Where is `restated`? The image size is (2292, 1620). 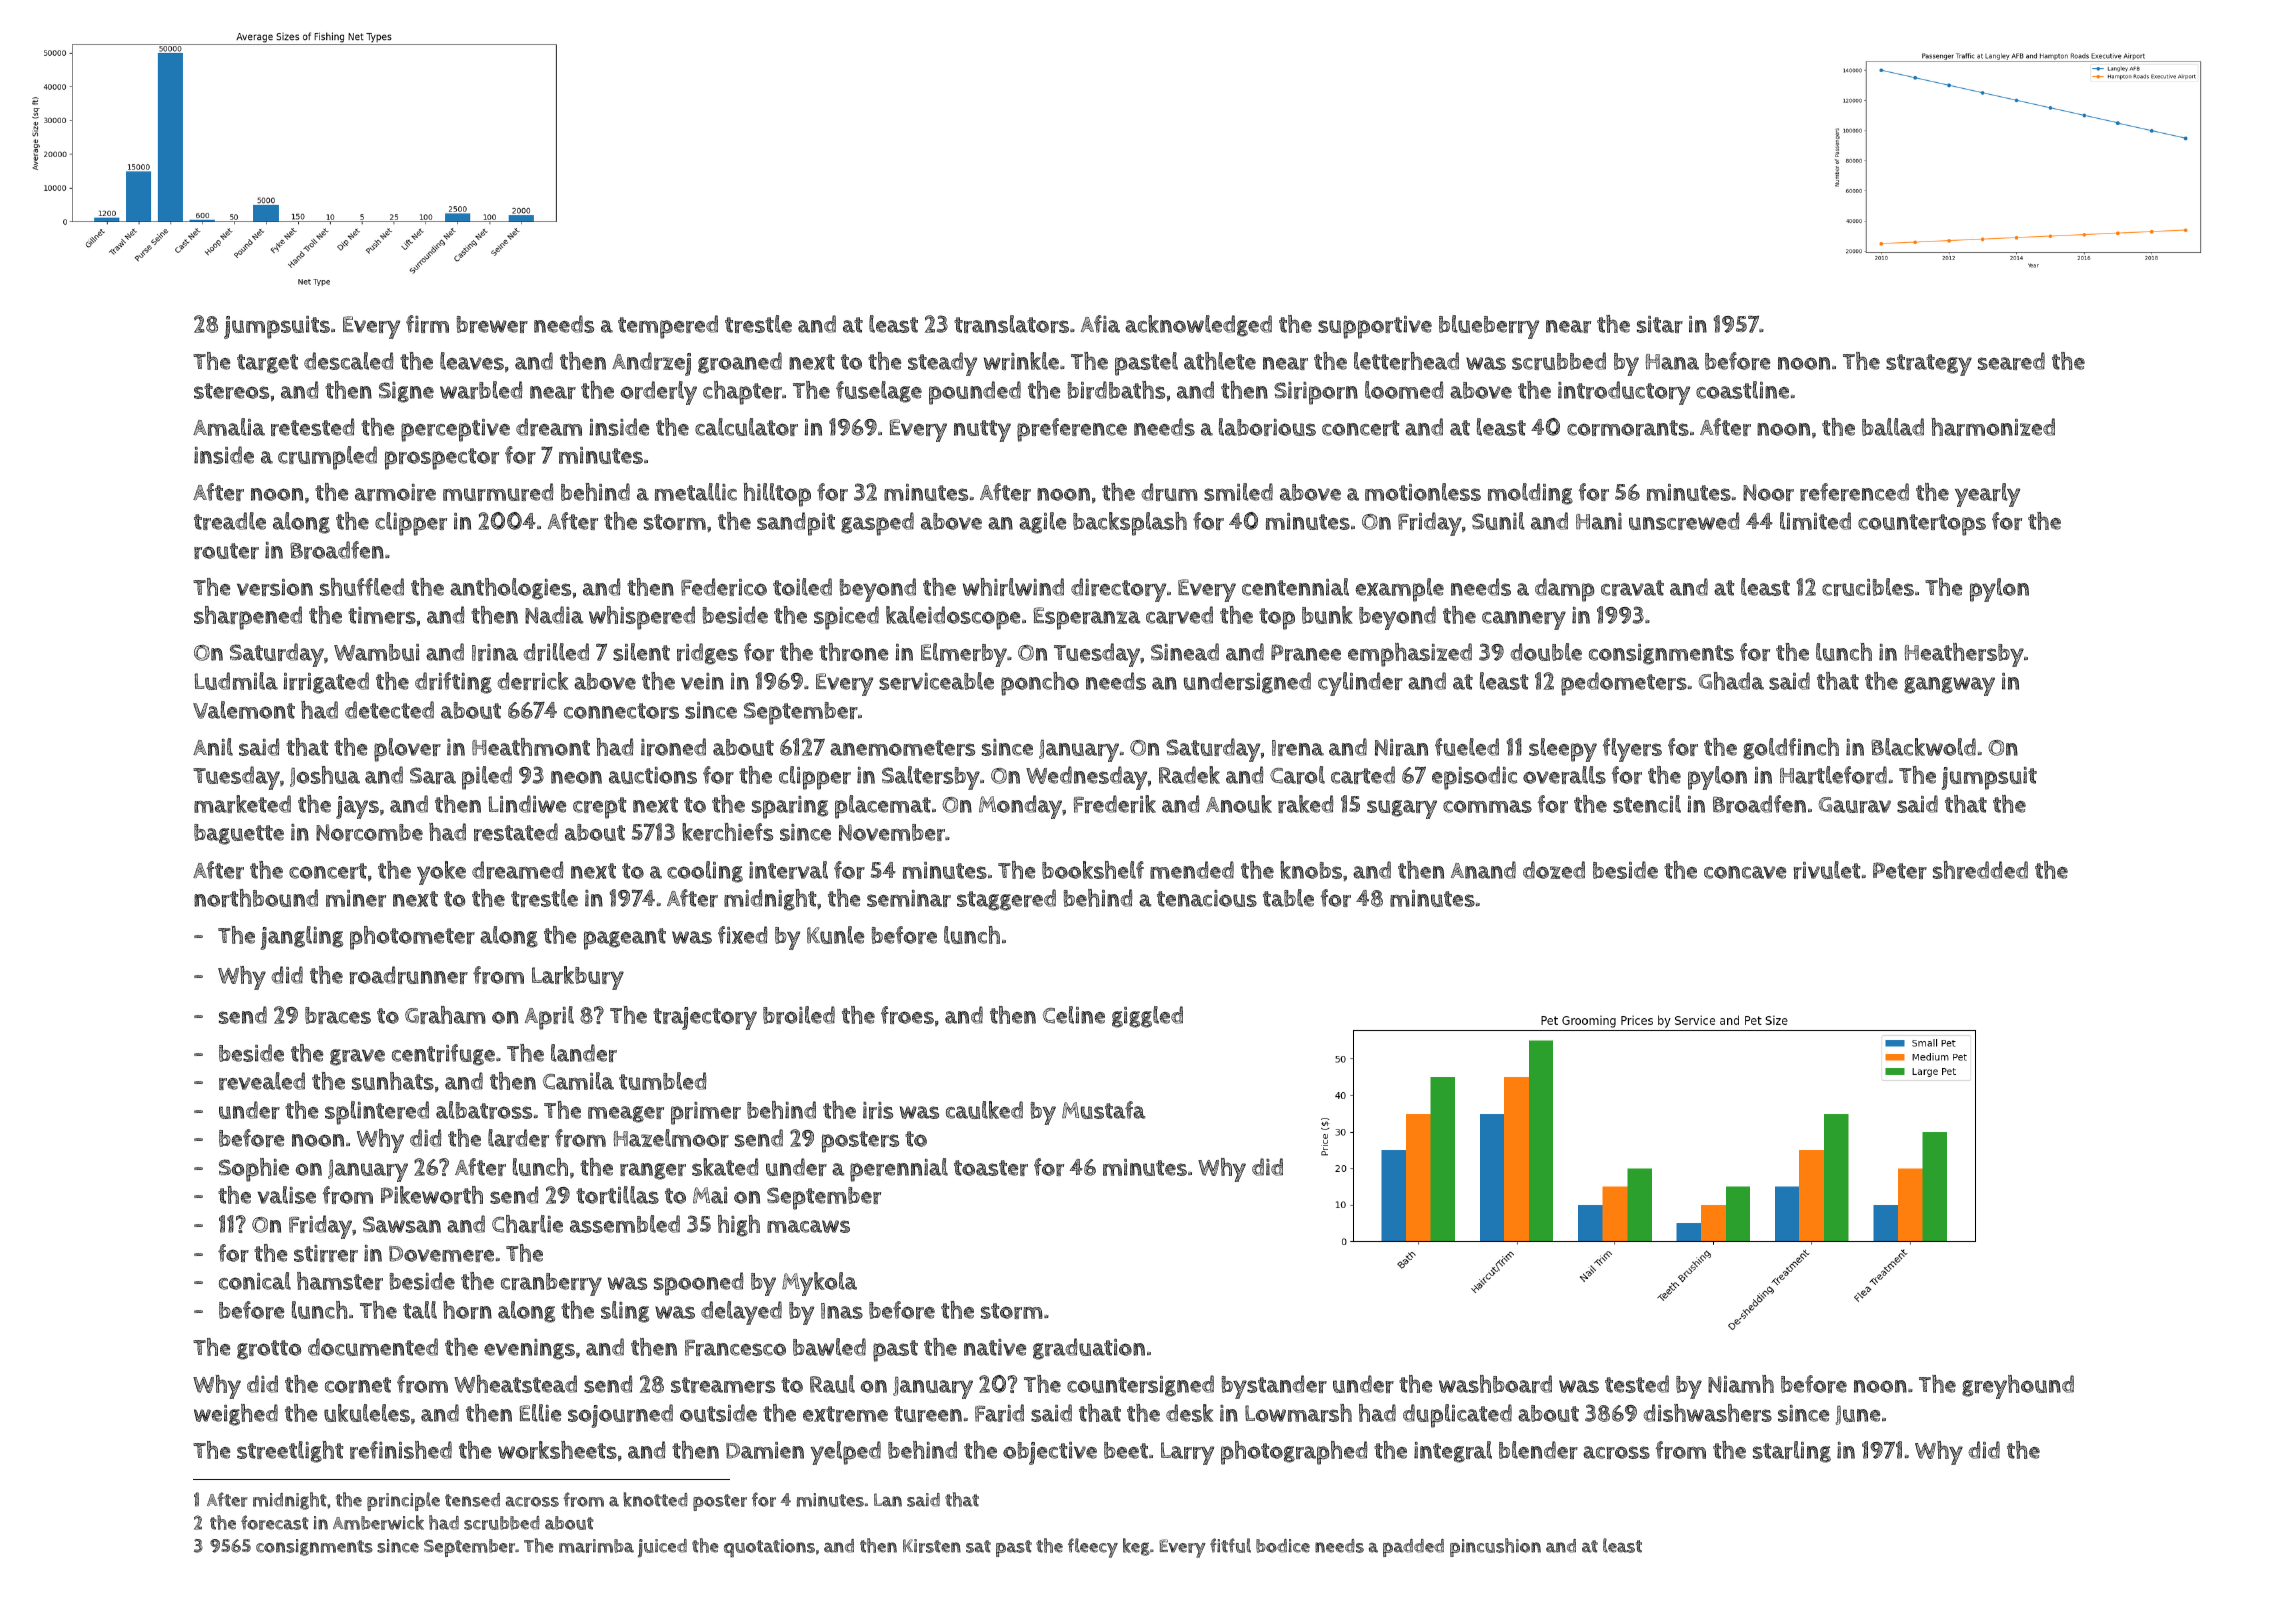 restated is located at coordinates (516, 832).
